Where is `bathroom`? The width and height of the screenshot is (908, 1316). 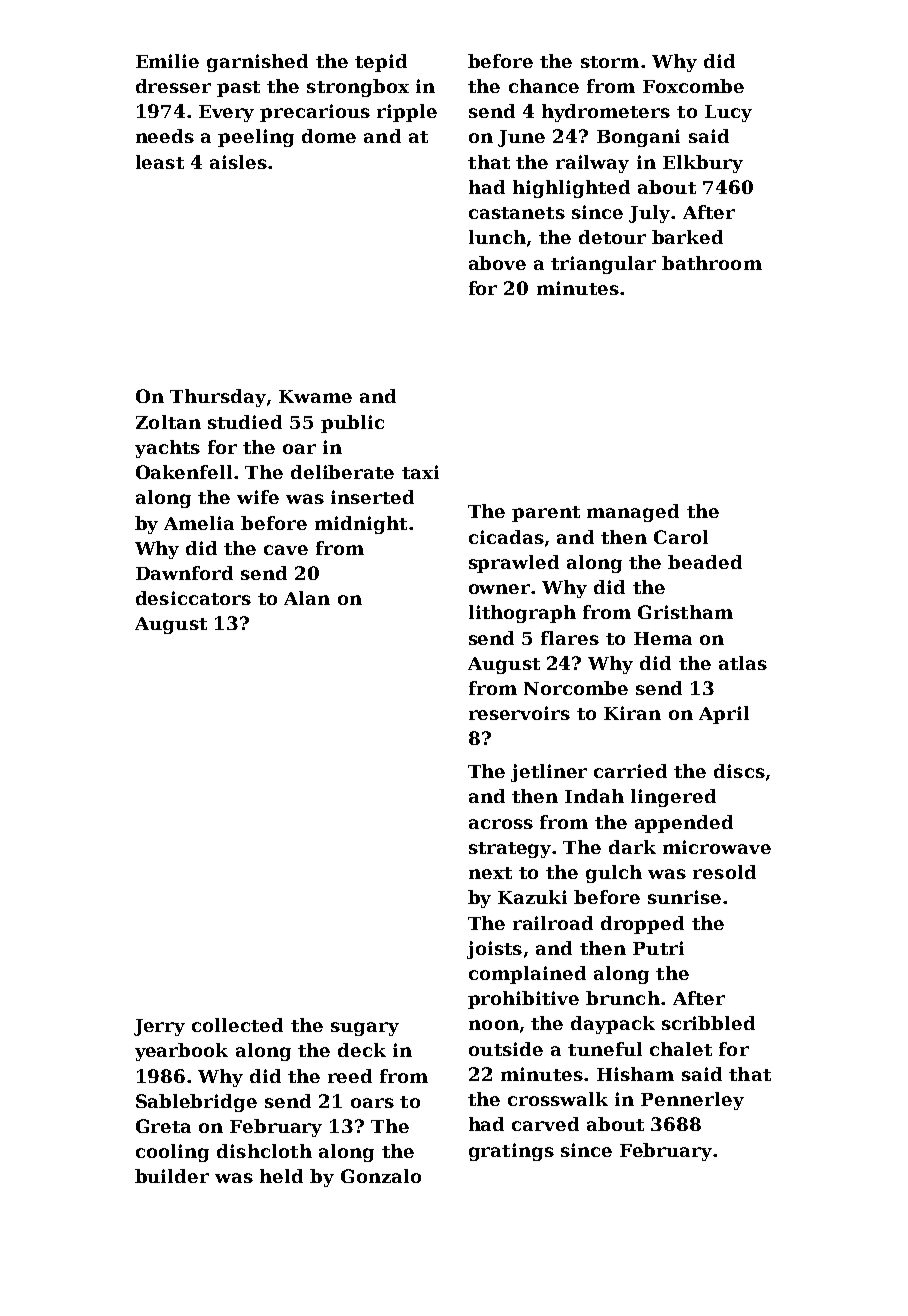
bathroom is located at coordinates (712, 263).
